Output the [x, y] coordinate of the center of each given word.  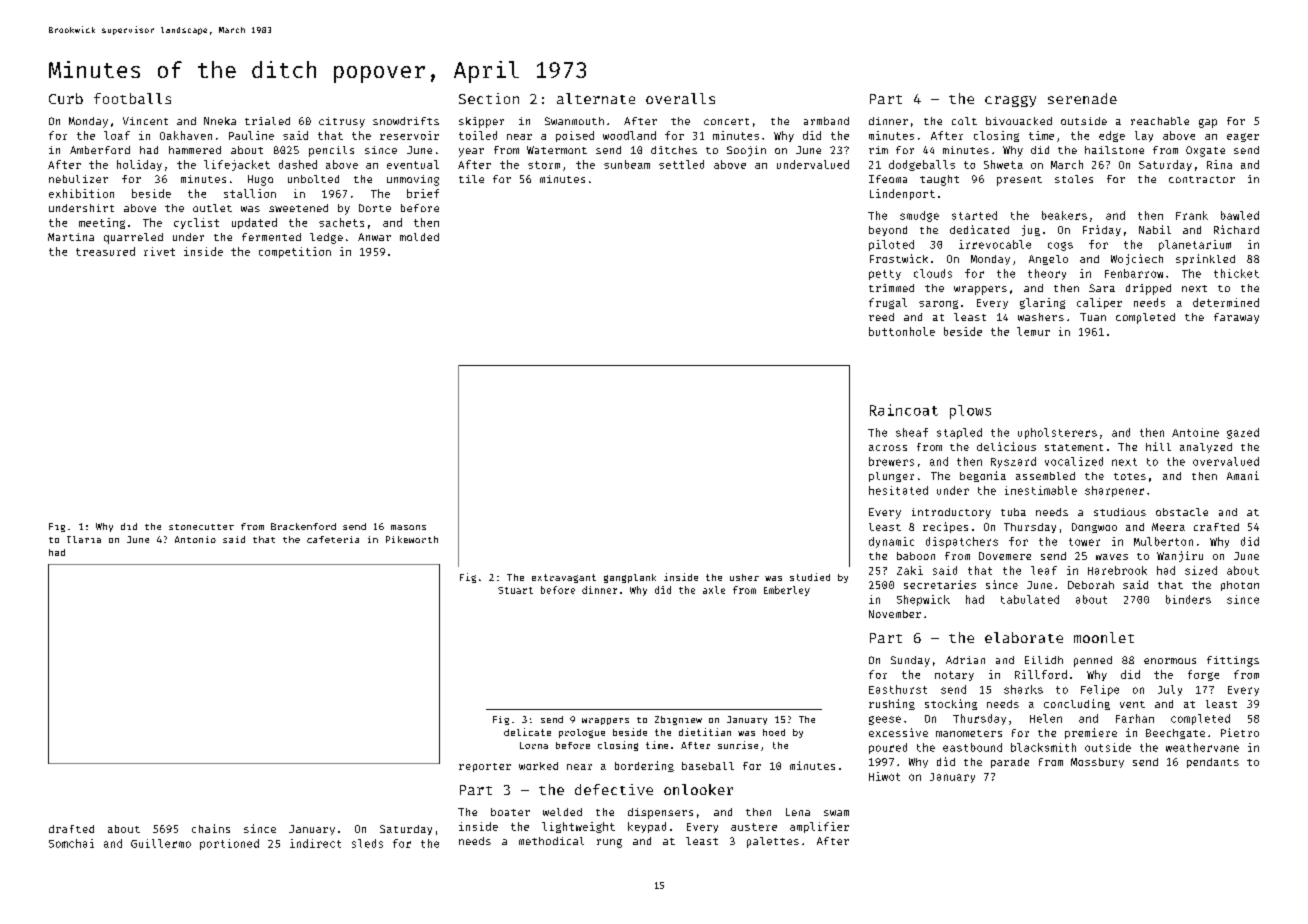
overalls [680, 98]
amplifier [819, 827]
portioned [229, 844]
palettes [773, 842]
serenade [1082, 98]
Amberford [100, 150]
